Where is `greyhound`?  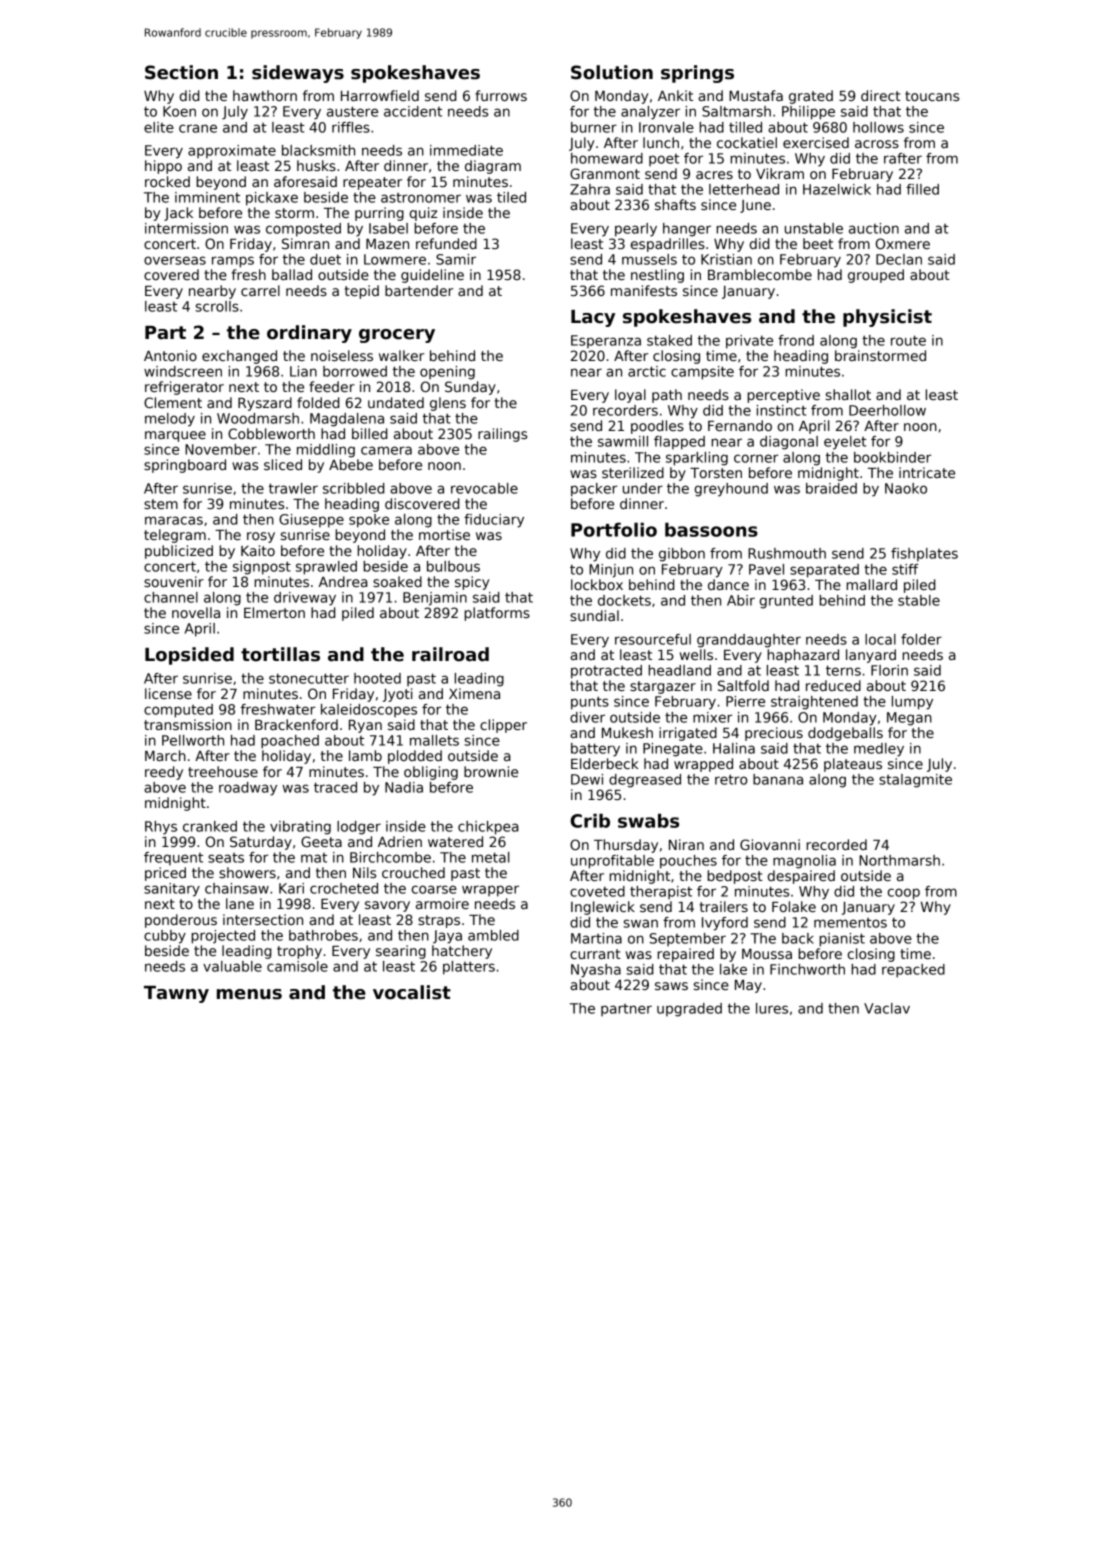
greyhound is located at coordinates (731, 490).
